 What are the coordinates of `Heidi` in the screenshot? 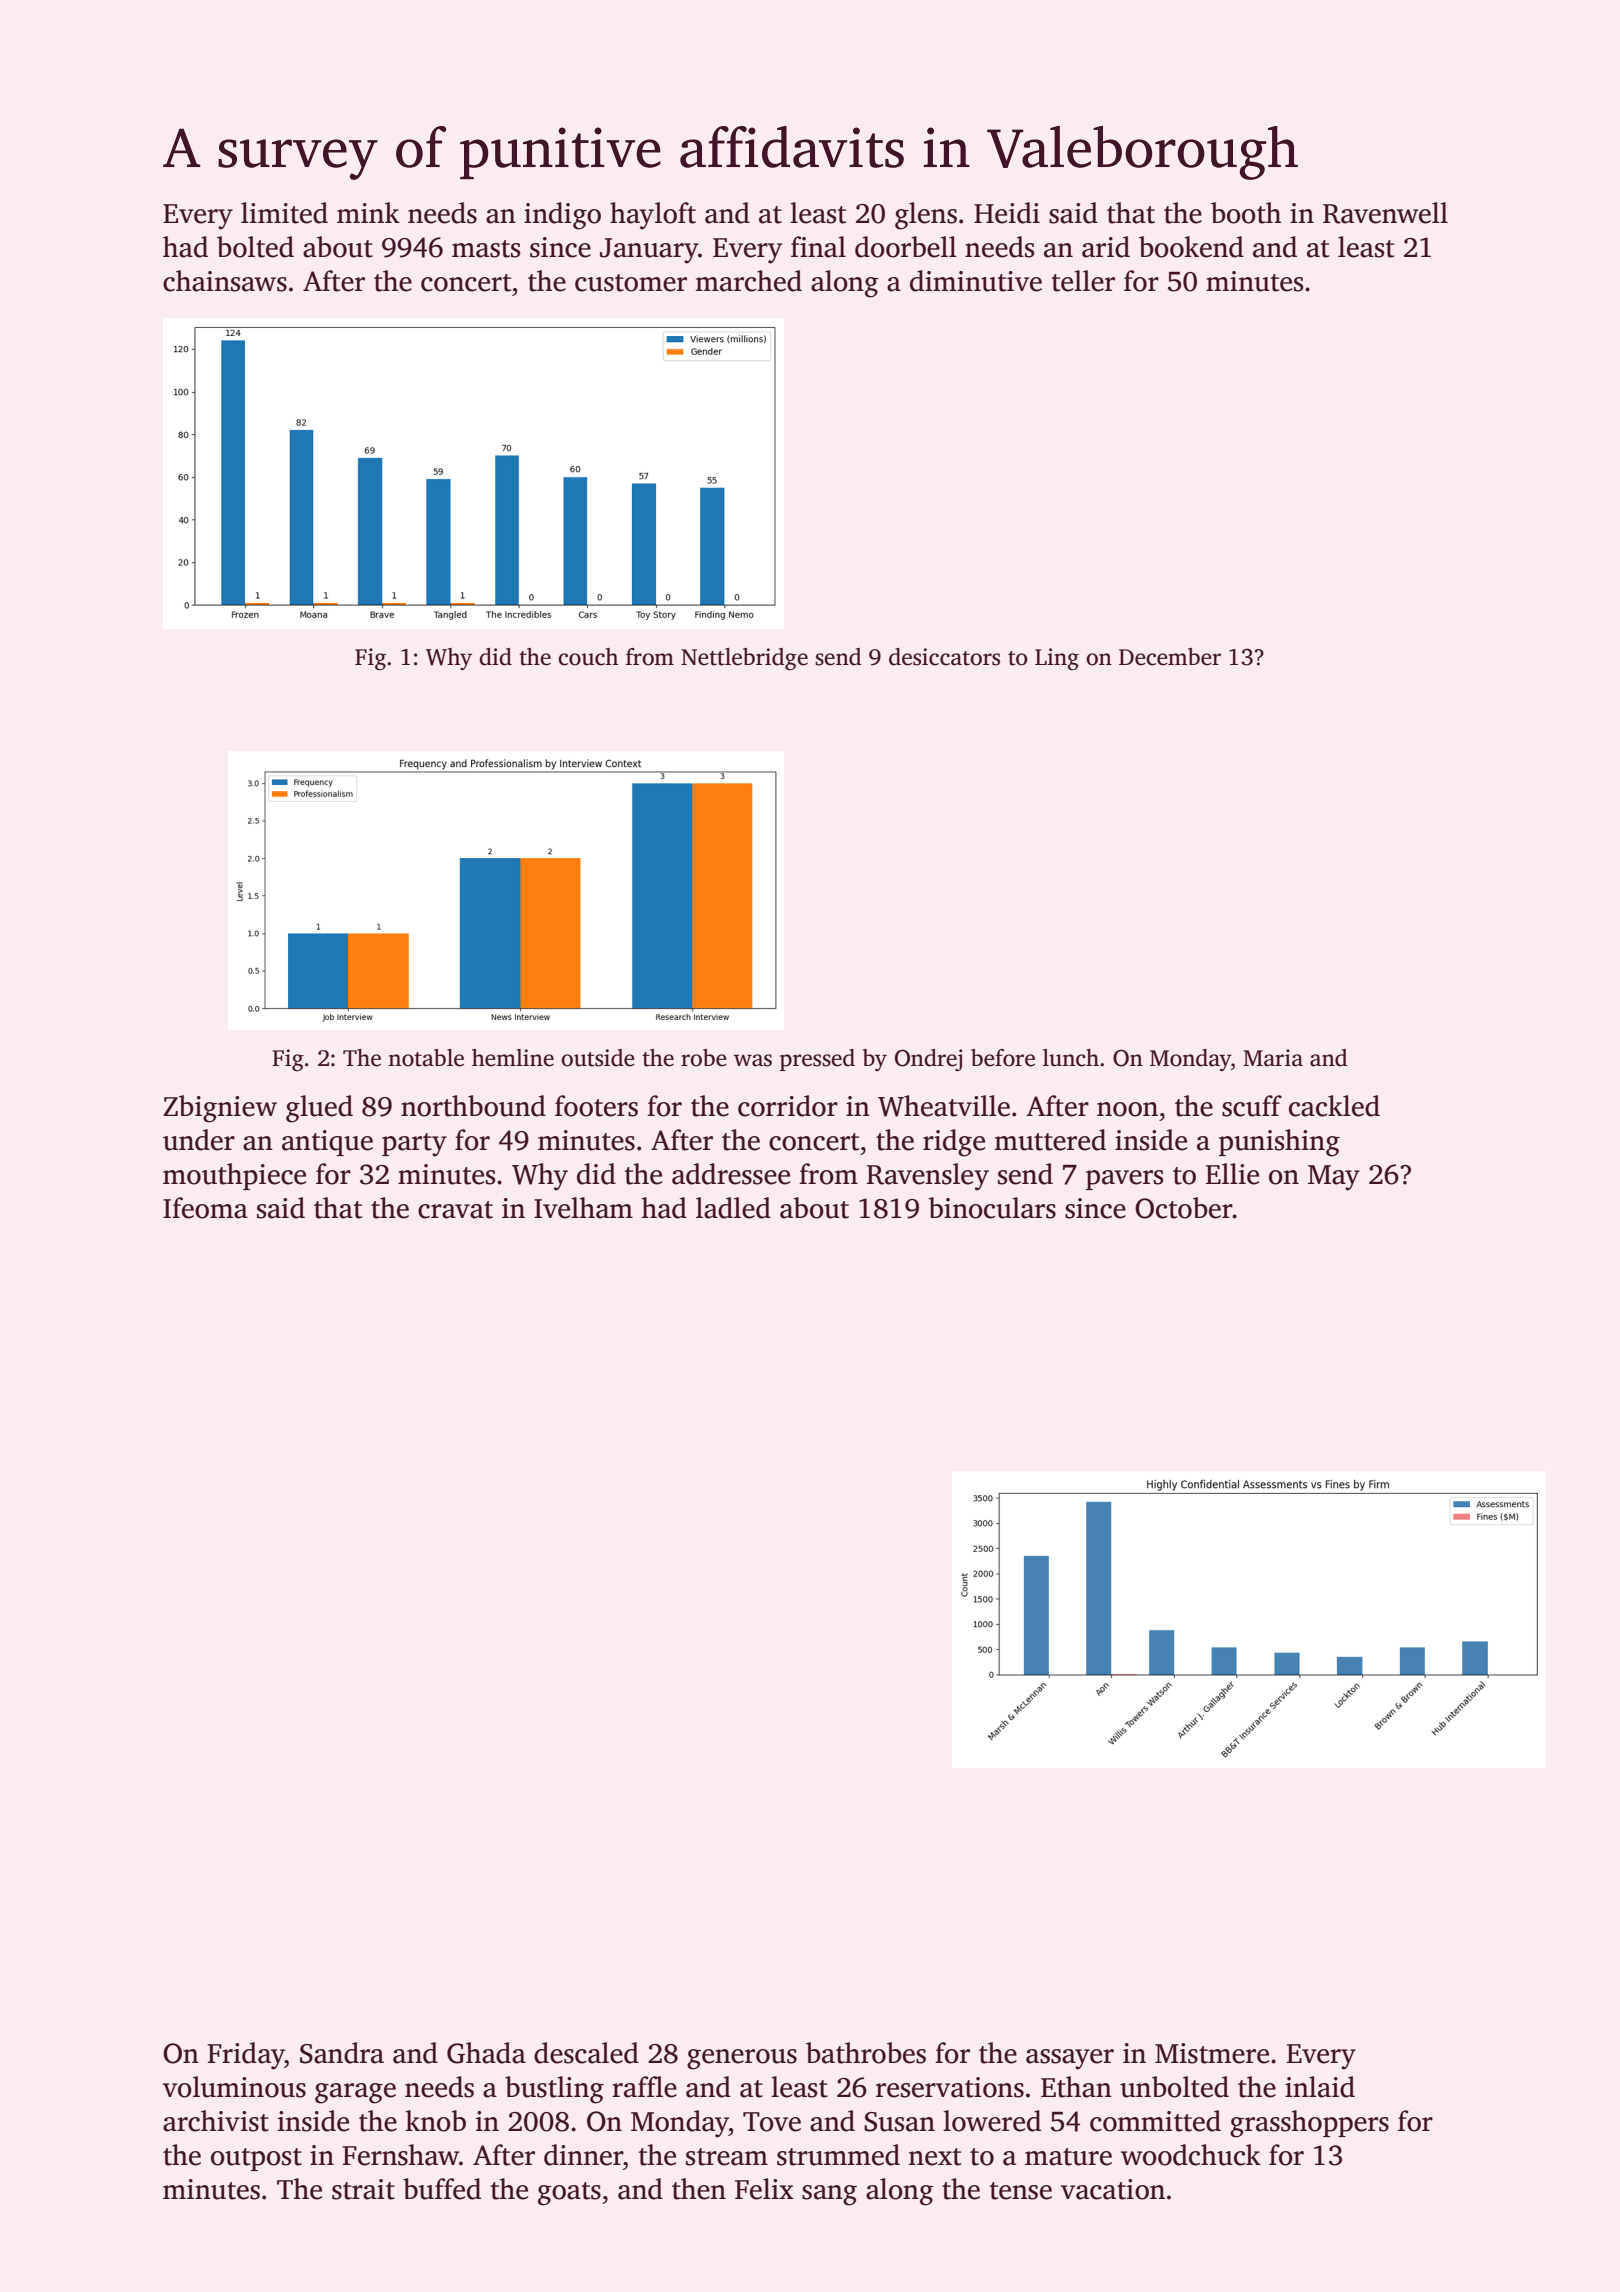 It's located at (1007, 213).
